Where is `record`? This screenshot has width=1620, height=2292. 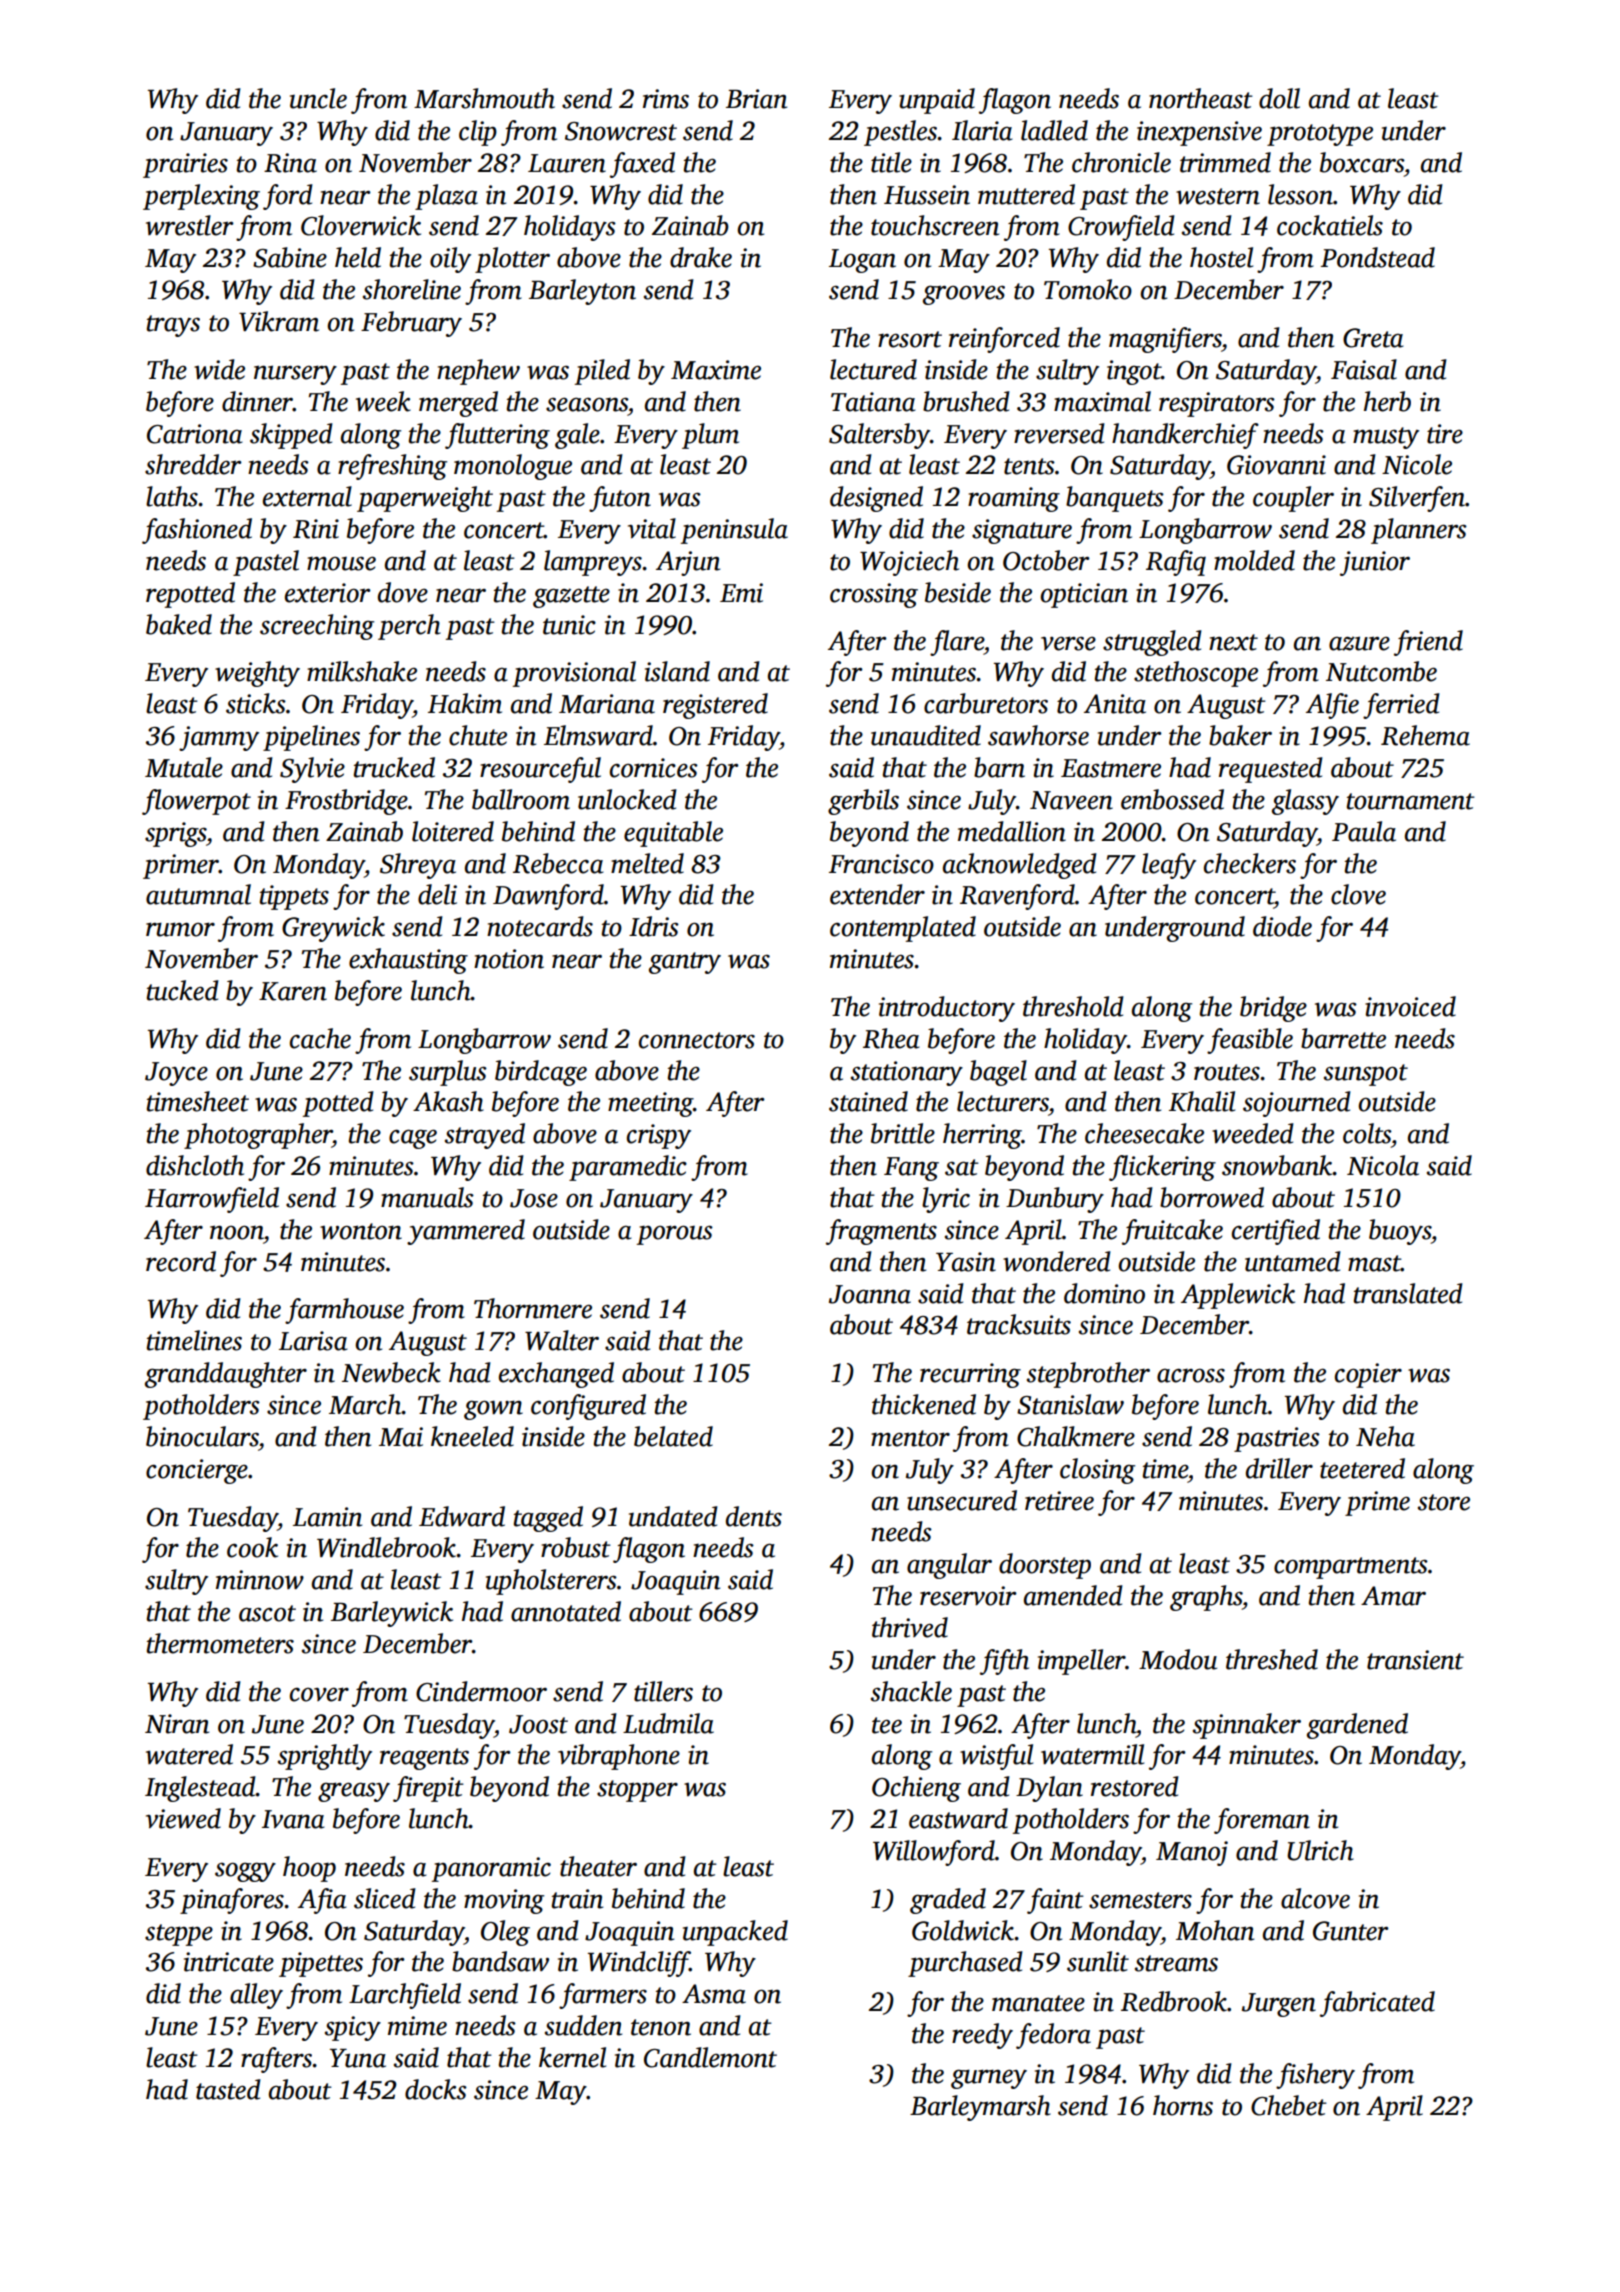 record is located at coordinates (181, 1261).
